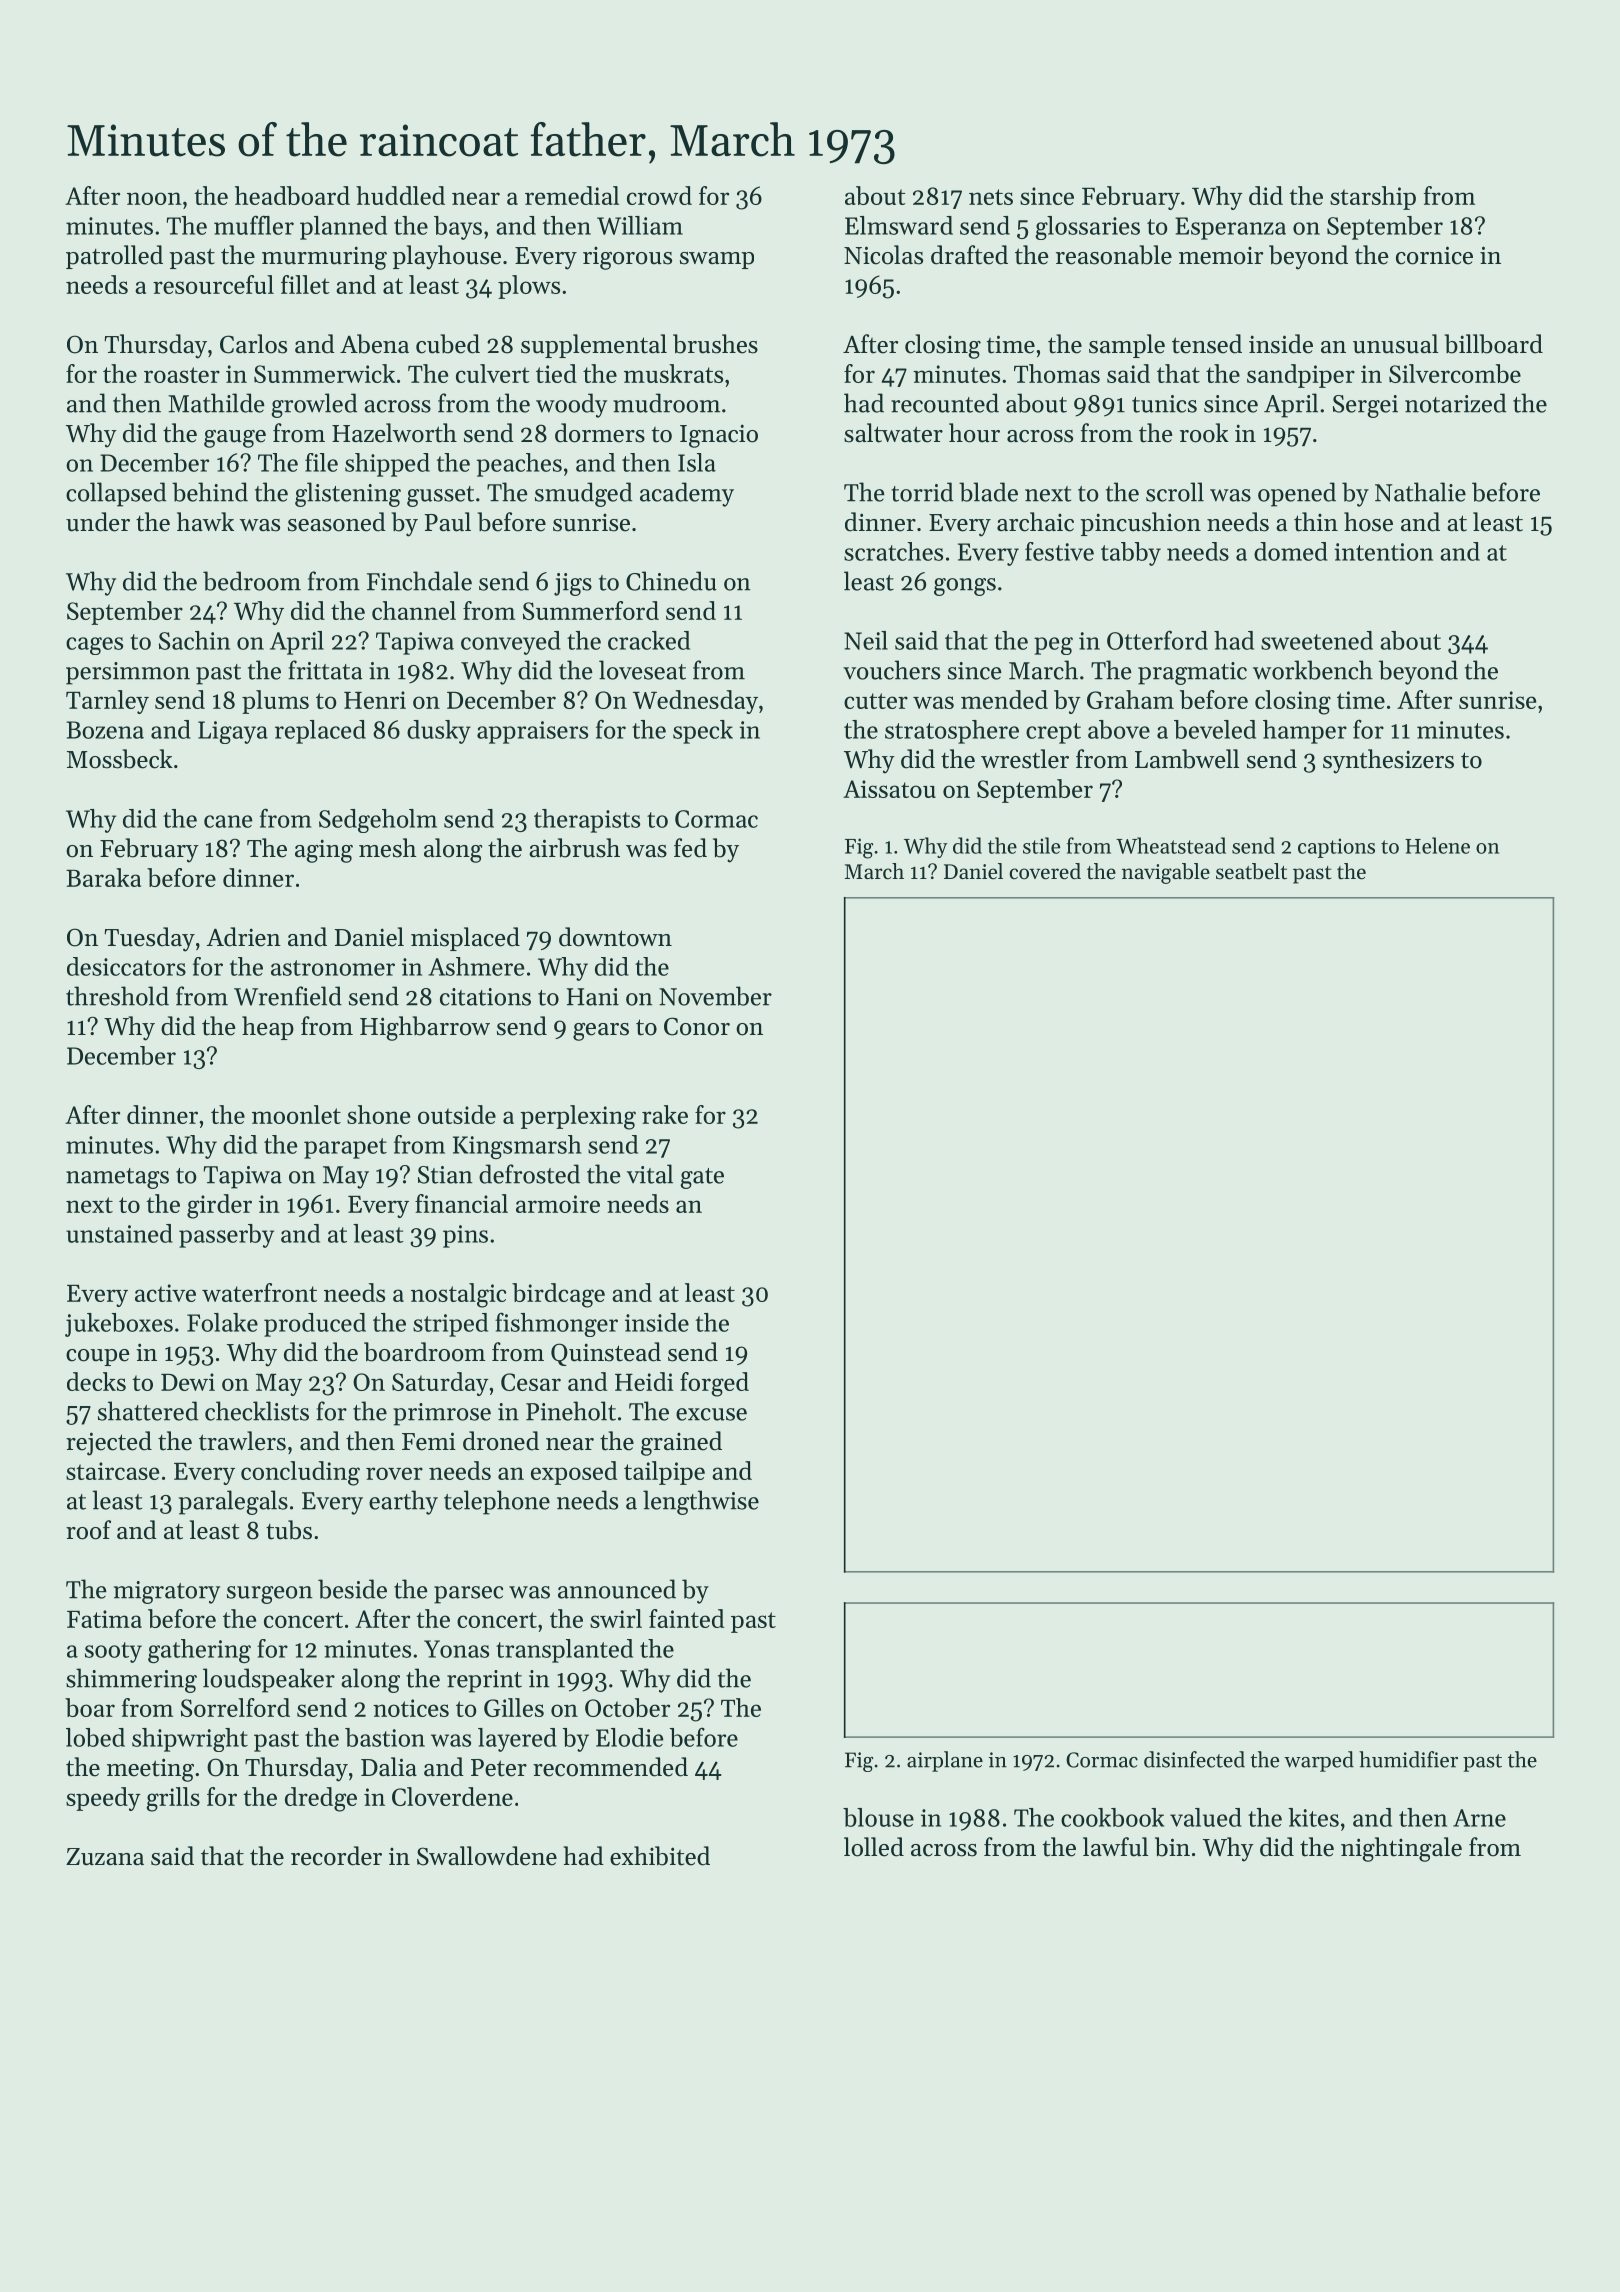  Describe the element at coordinates (965, 587) in the page. I see `gongs` at that location.
